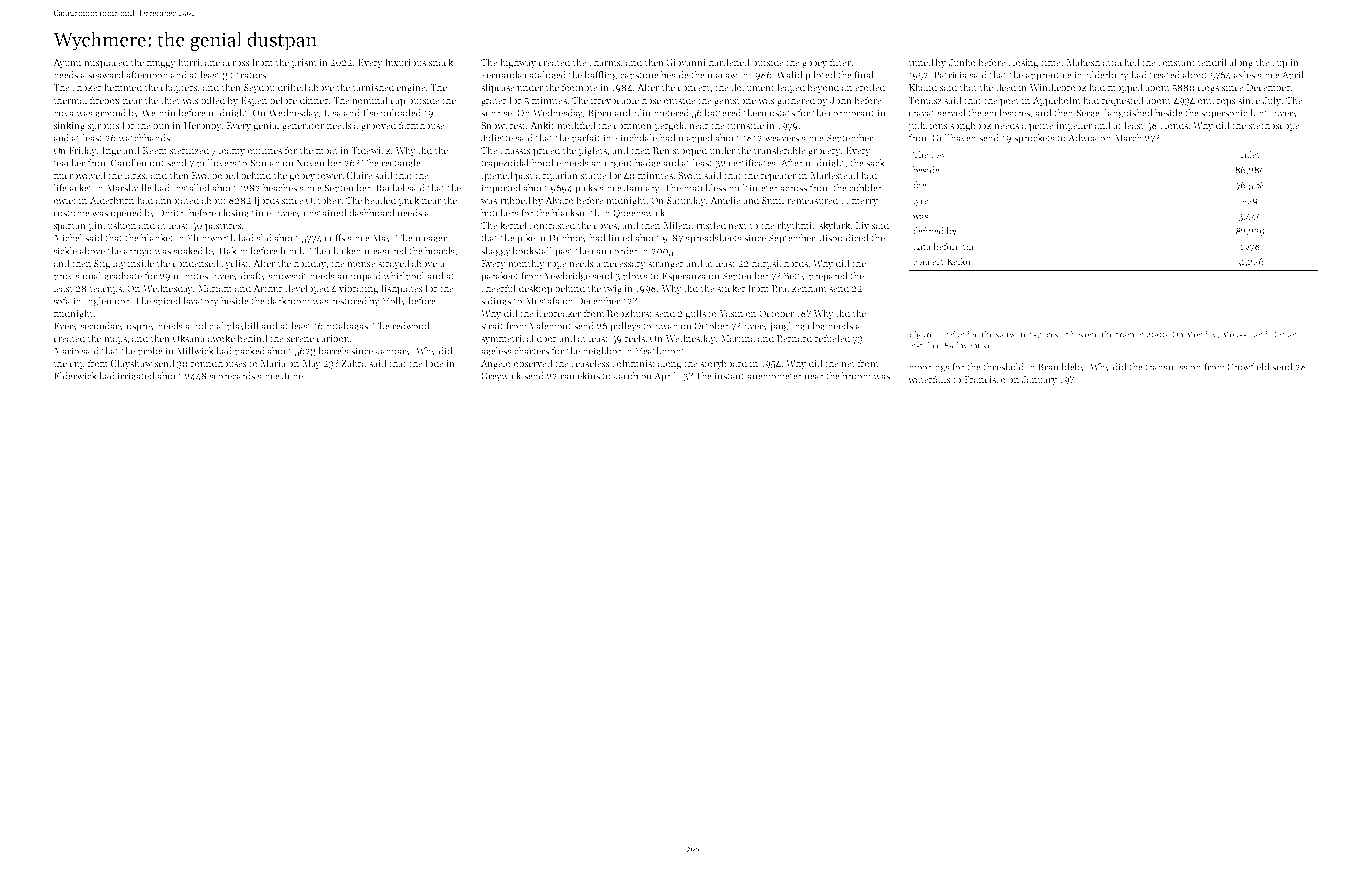 This document has width=1372, height=887. Describe the element at coordinates (787, 327) in the document. I see `jangling` at that location.
